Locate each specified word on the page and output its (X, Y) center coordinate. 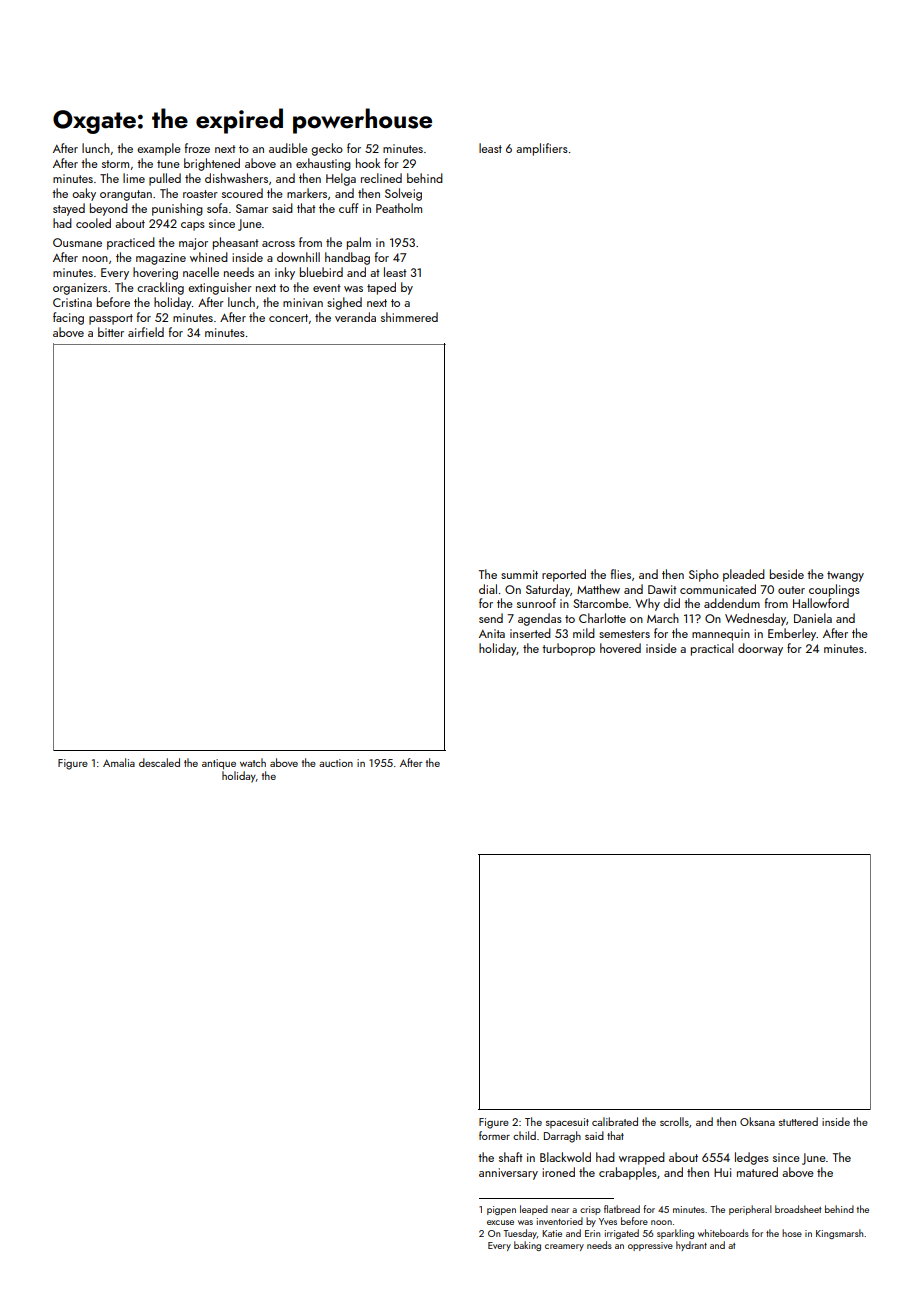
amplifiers (542, 149)
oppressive (650, 1246)
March (663, 618)
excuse (500, 1222)
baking (527, 1246)
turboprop (568, 649)
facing (68, 318)
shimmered (409, 317)
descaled (159, 762)
